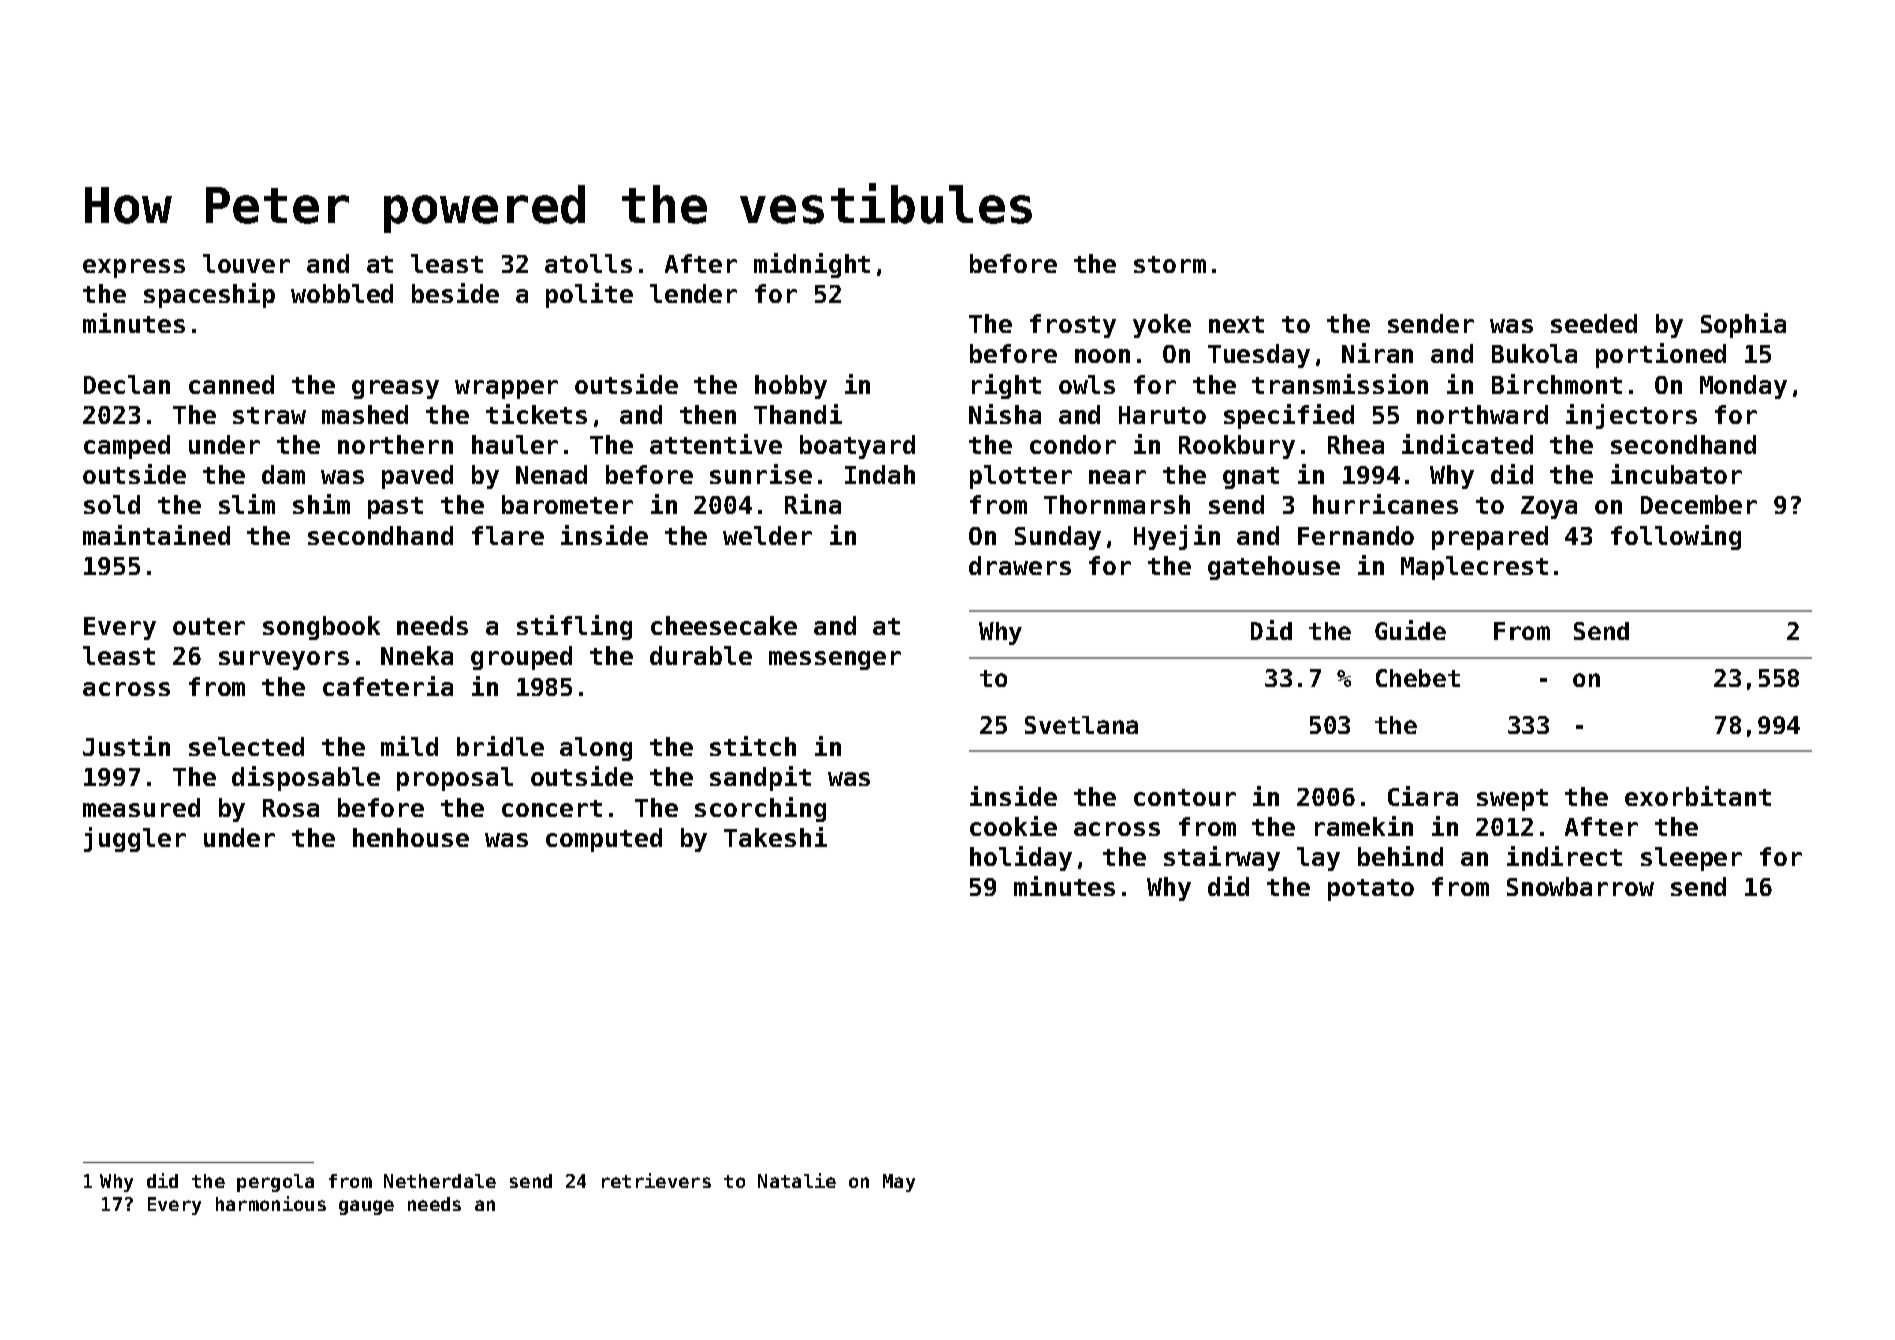 The height and width of the page is (1340, 1895). I want to click on following, so click(1676, 537).
